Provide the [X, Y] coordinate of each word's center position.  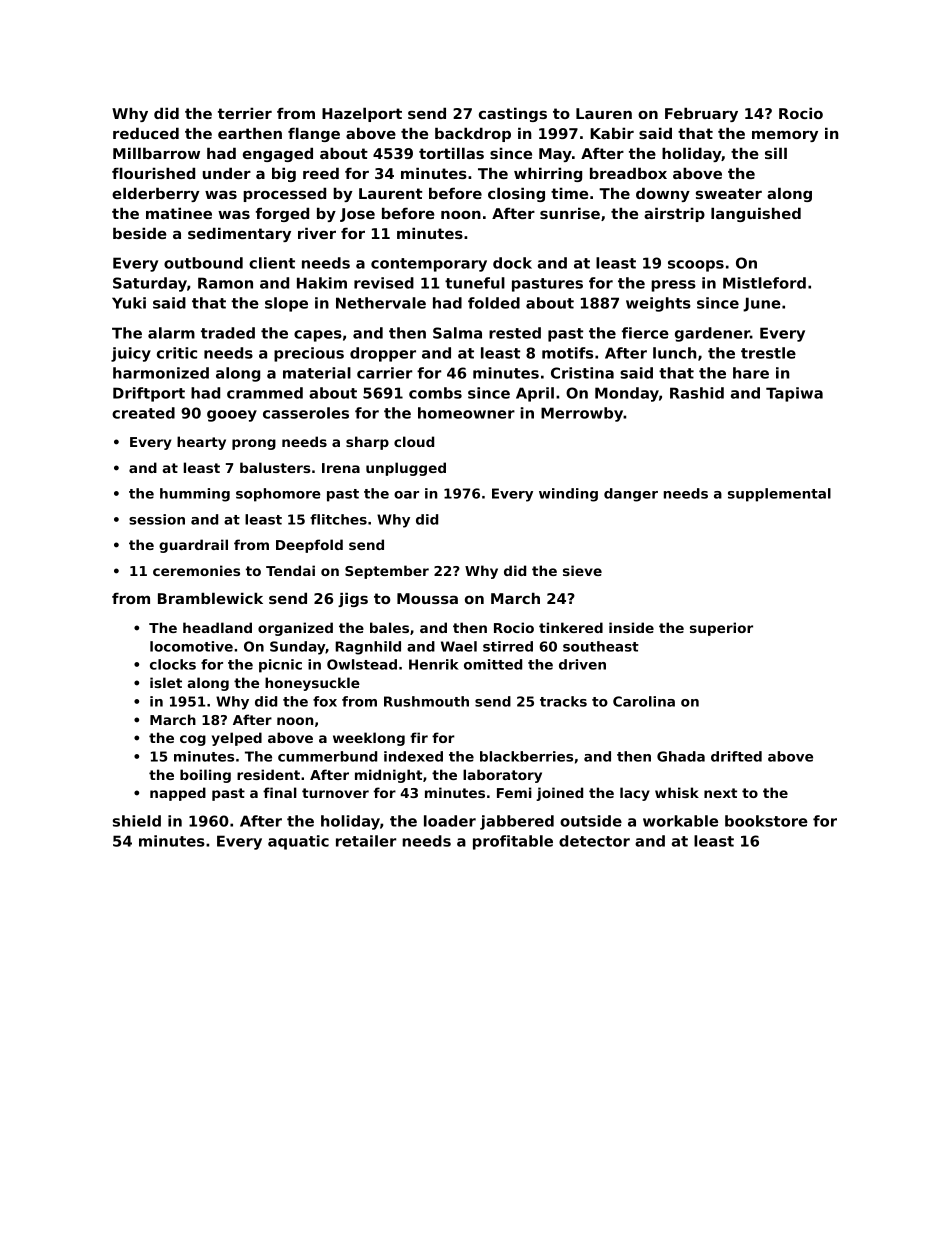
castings [513, 115]
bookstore [766, 821]
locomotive [191, 646]
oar [406, 495]
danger [631, 495]
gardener [712, 334]
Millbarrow [156, 153]
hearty [201, 443]
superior [721, 629]
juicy [131, 354]
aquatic [298, 842]
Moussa [427, 598]
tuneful [475, 283]
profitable [513, 842]
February [701, 115]
